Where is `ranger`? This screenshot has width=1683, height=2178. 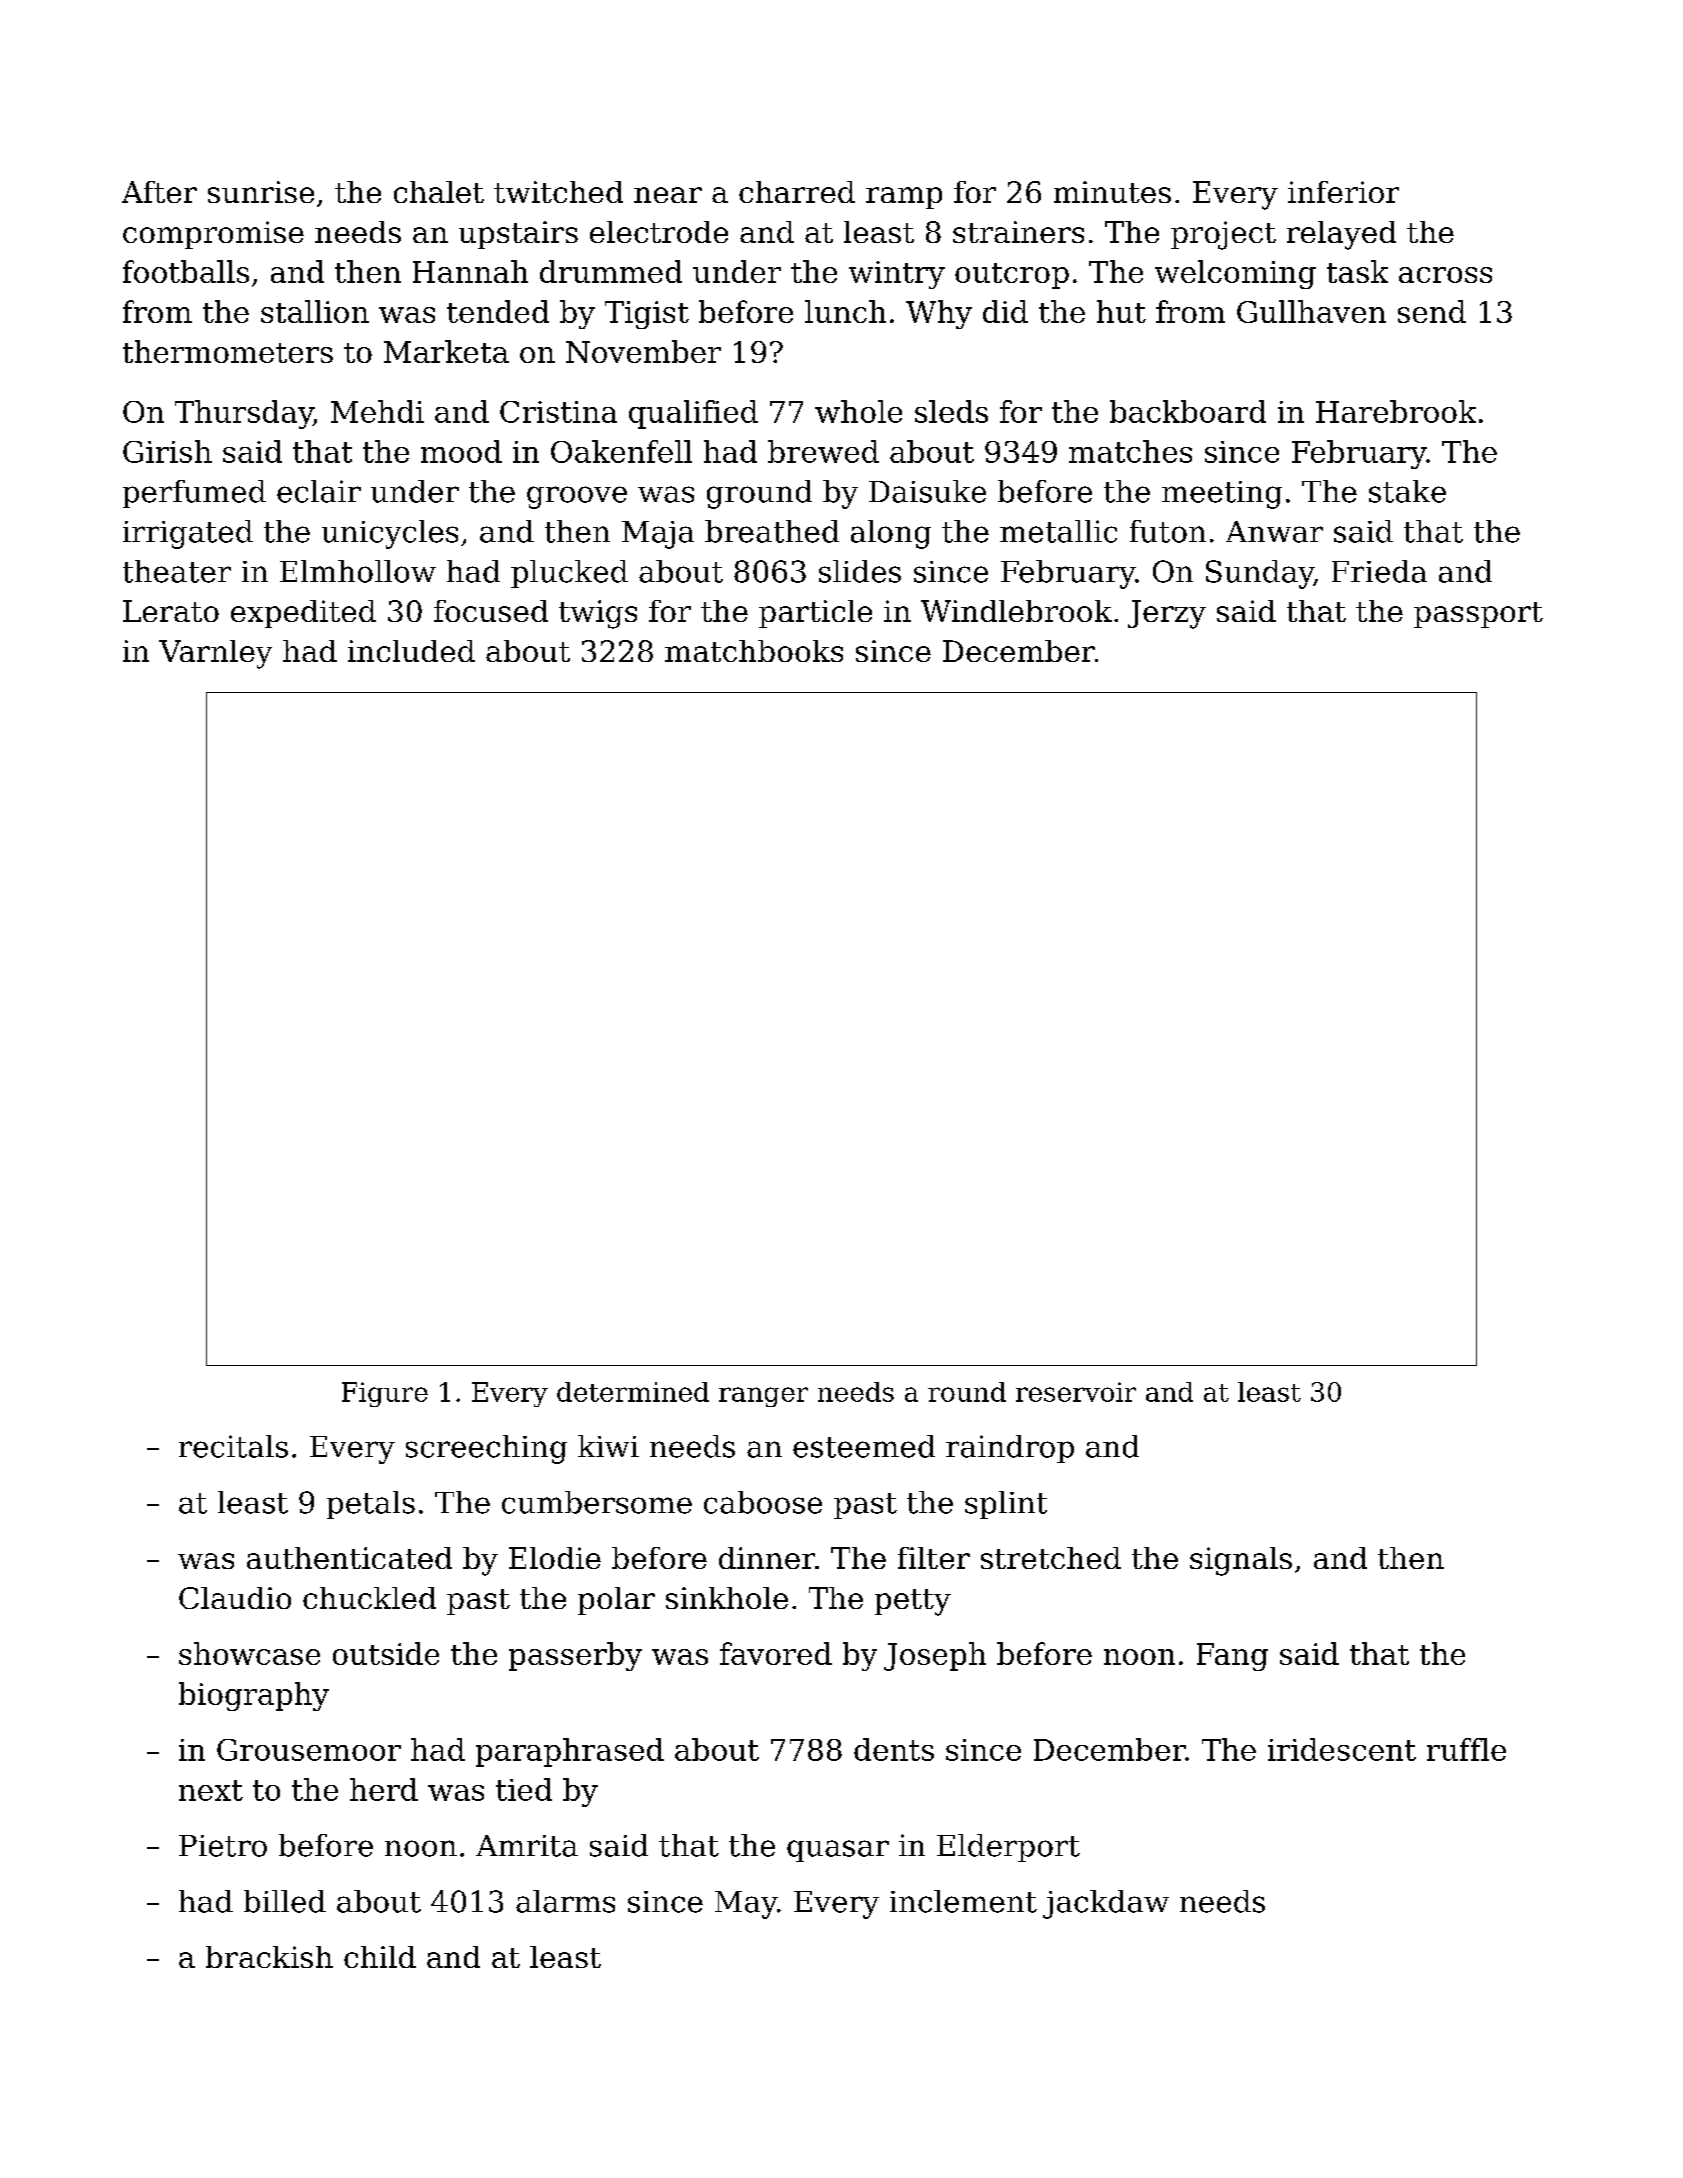 ranger is located at coordinates (763, 1397).
